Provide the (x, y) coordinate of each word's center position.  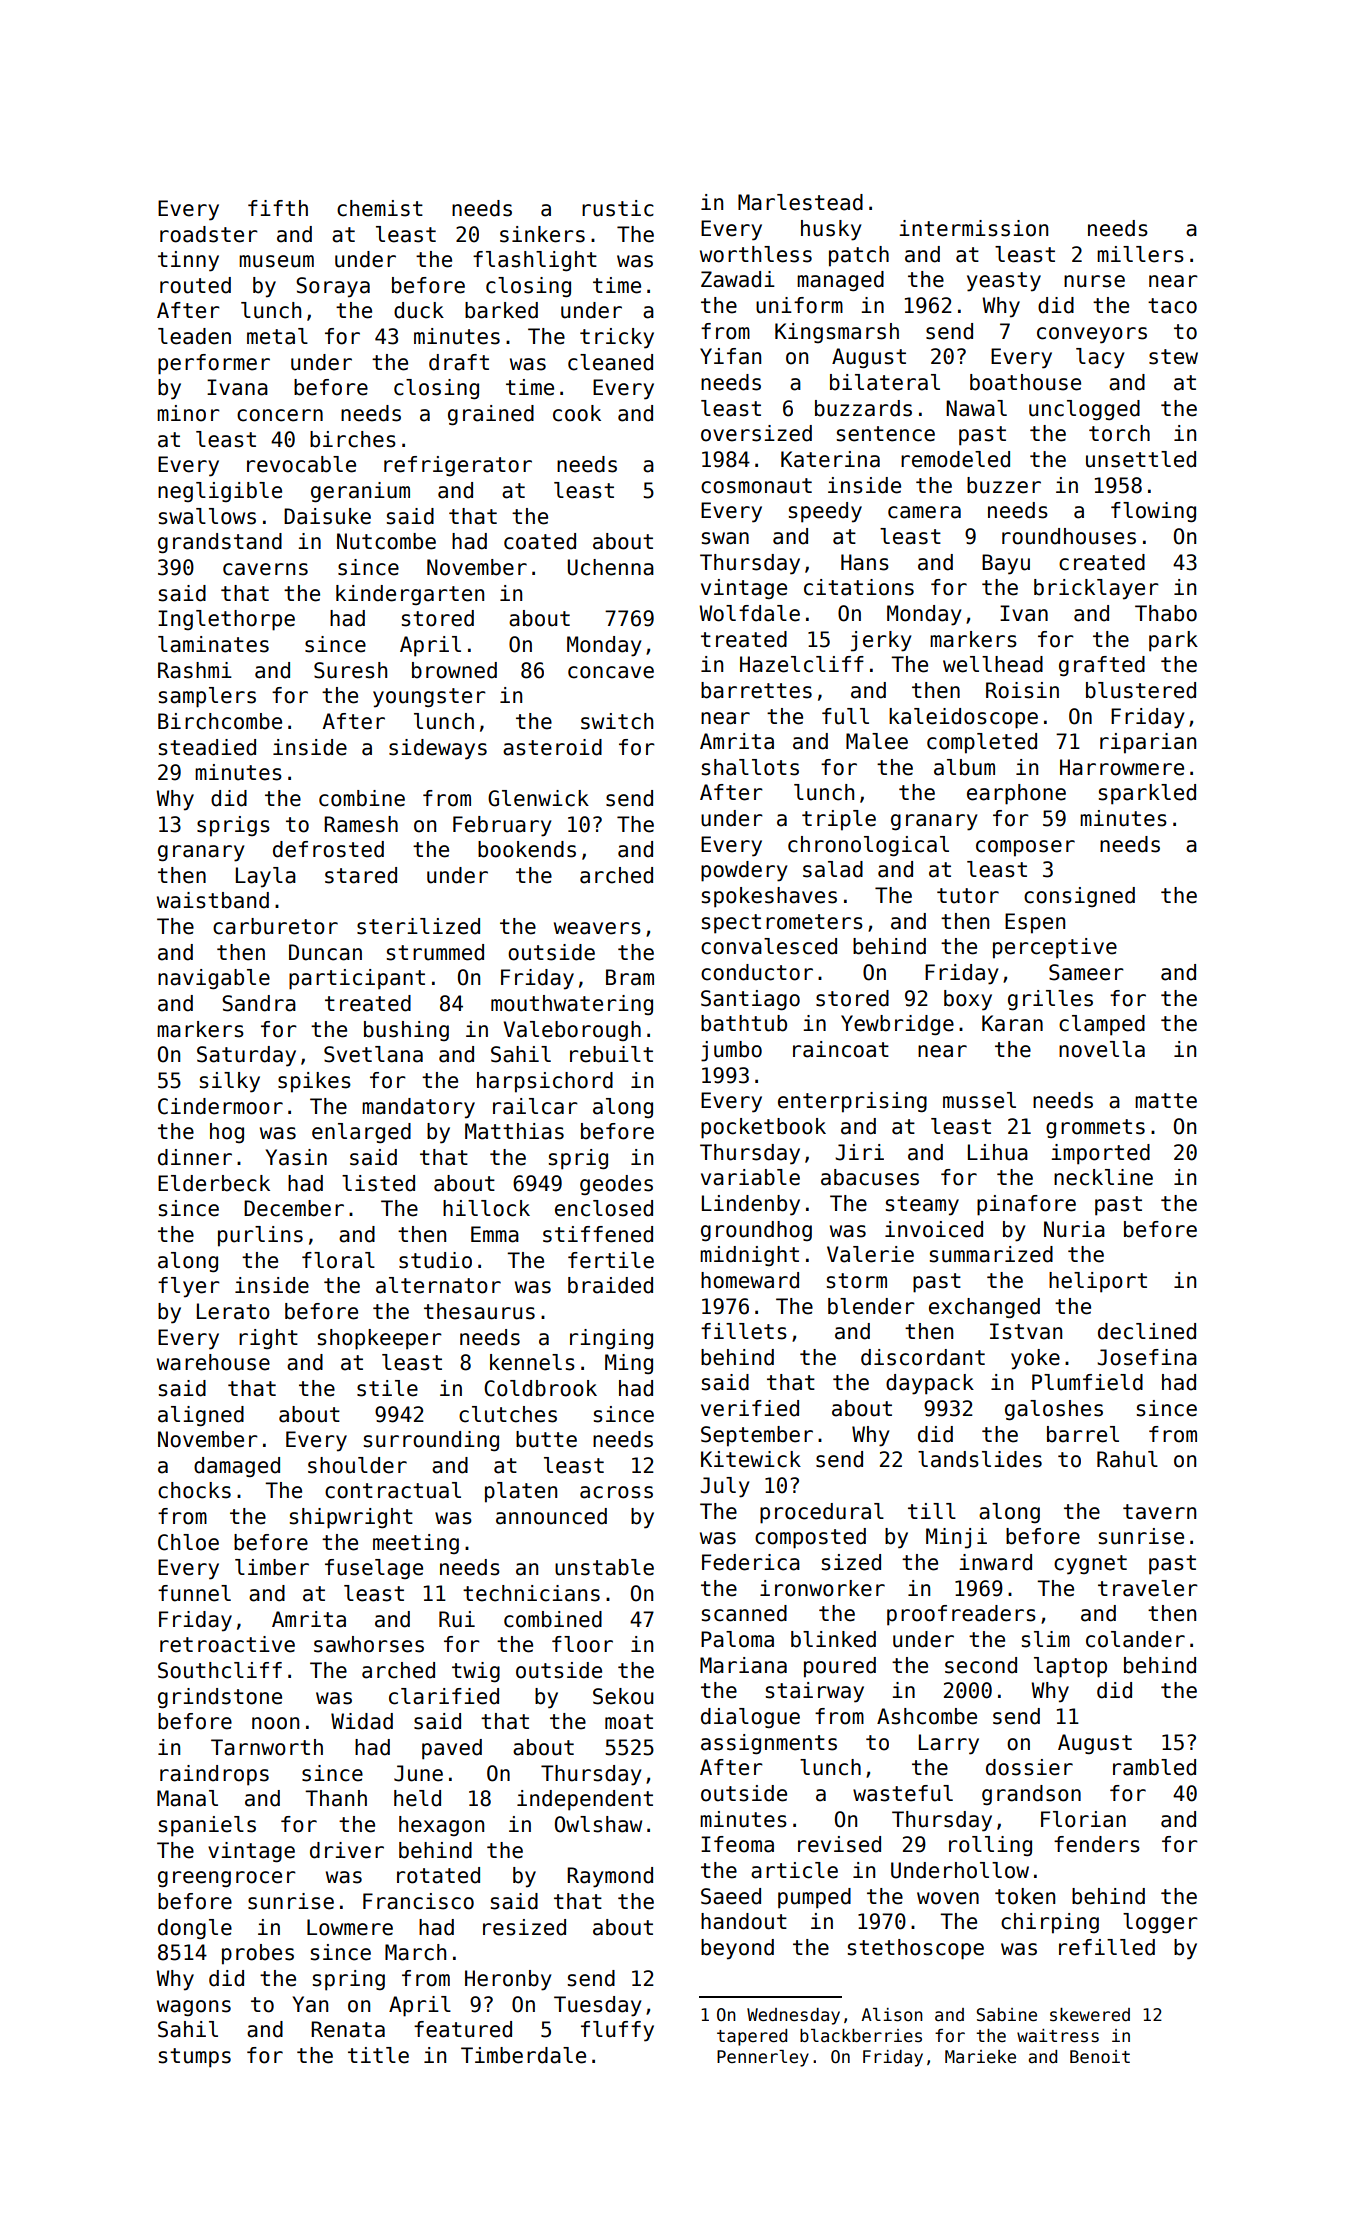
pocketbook (763, 1128)
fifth (278, 208)
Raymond (610, 1877)
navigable (214, 979)
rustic (618, 208)
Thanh (336, 1798)
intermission (973, 228)
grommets (1095, 1129)
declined (1147, 1331)
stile (387, 1388)
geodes (616, 1185)
